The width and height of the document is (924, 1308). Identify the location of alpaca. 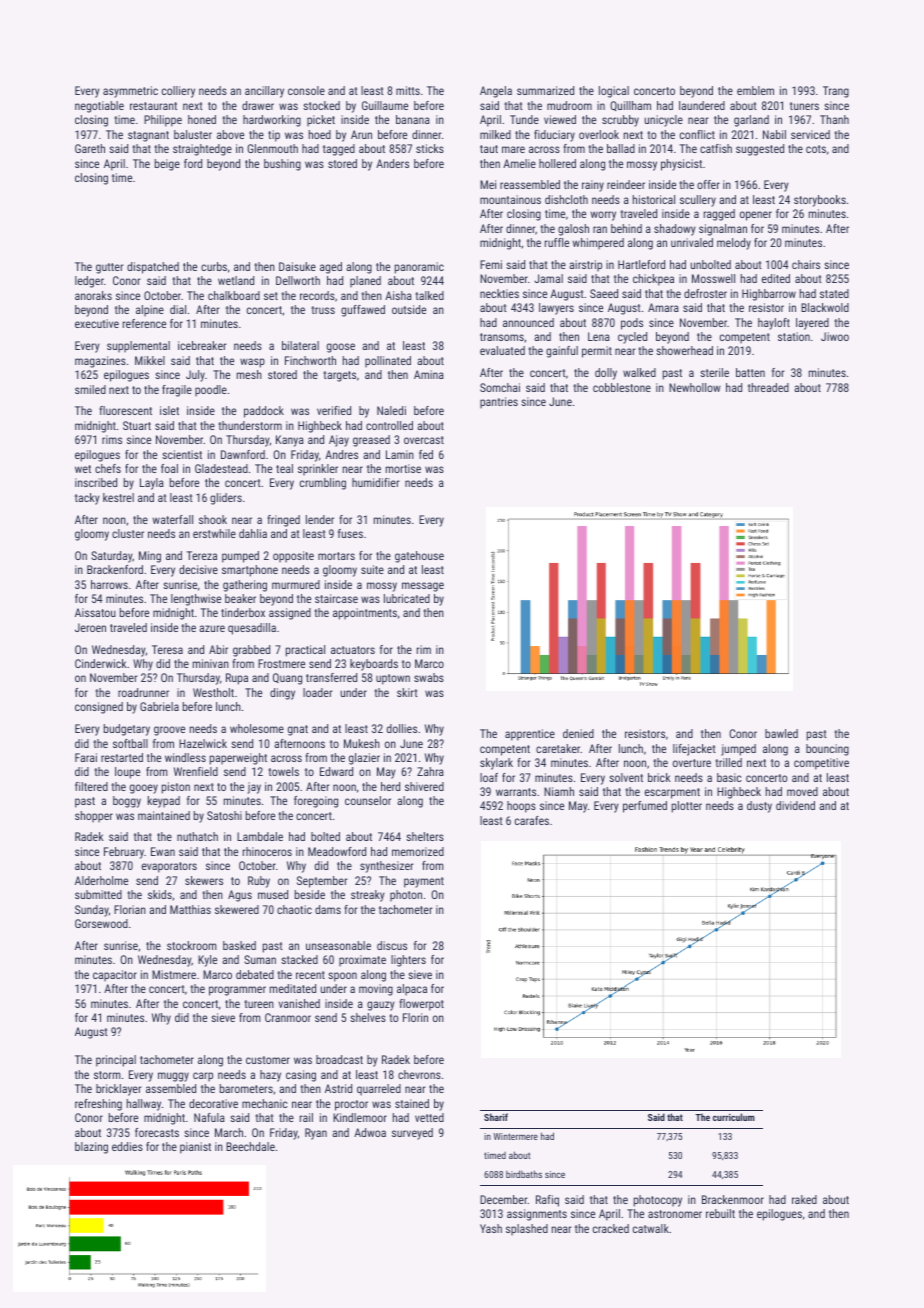
(412, 990).
